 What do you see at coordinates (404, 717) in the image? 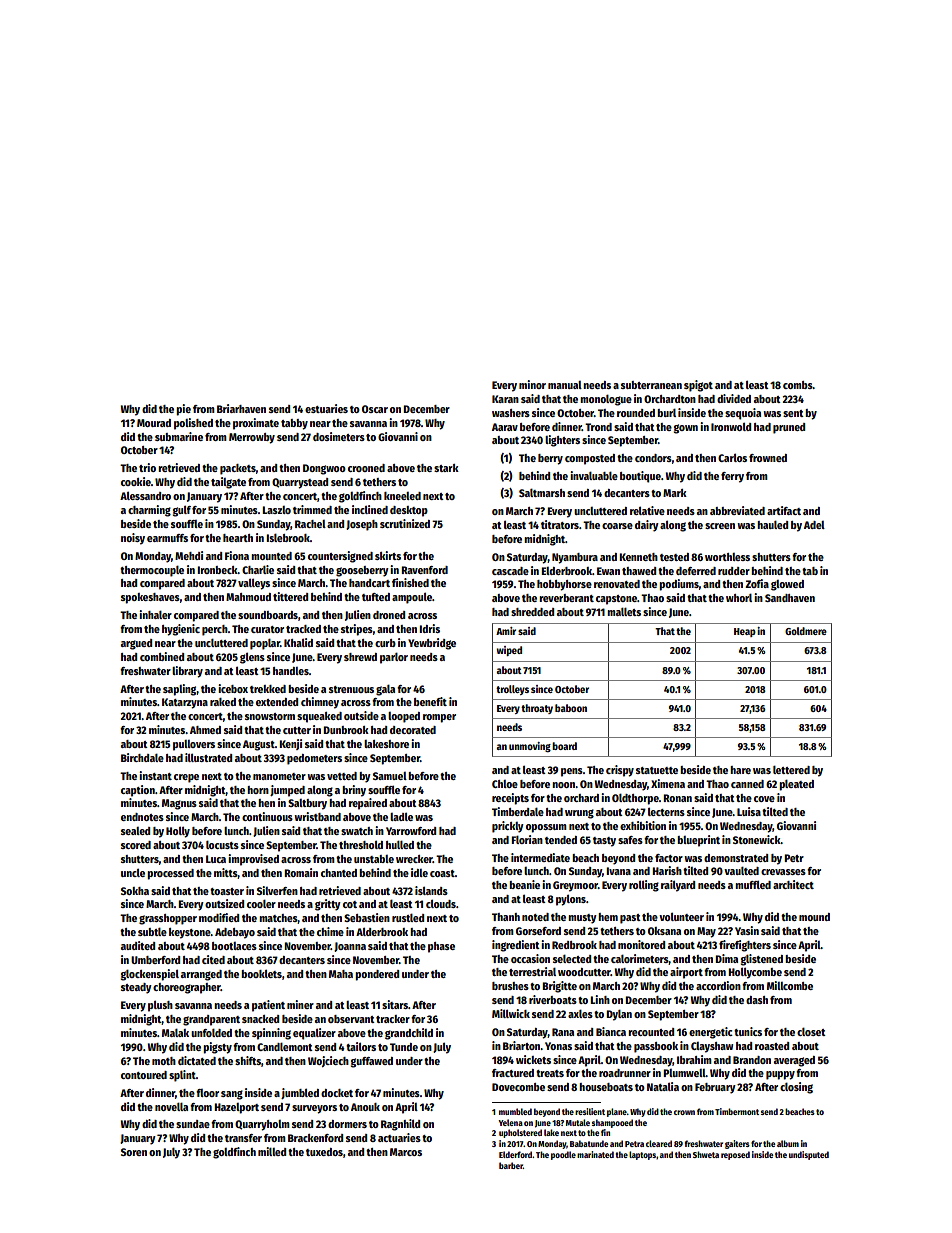
I see `looped` at bounding box center [404, 717].
